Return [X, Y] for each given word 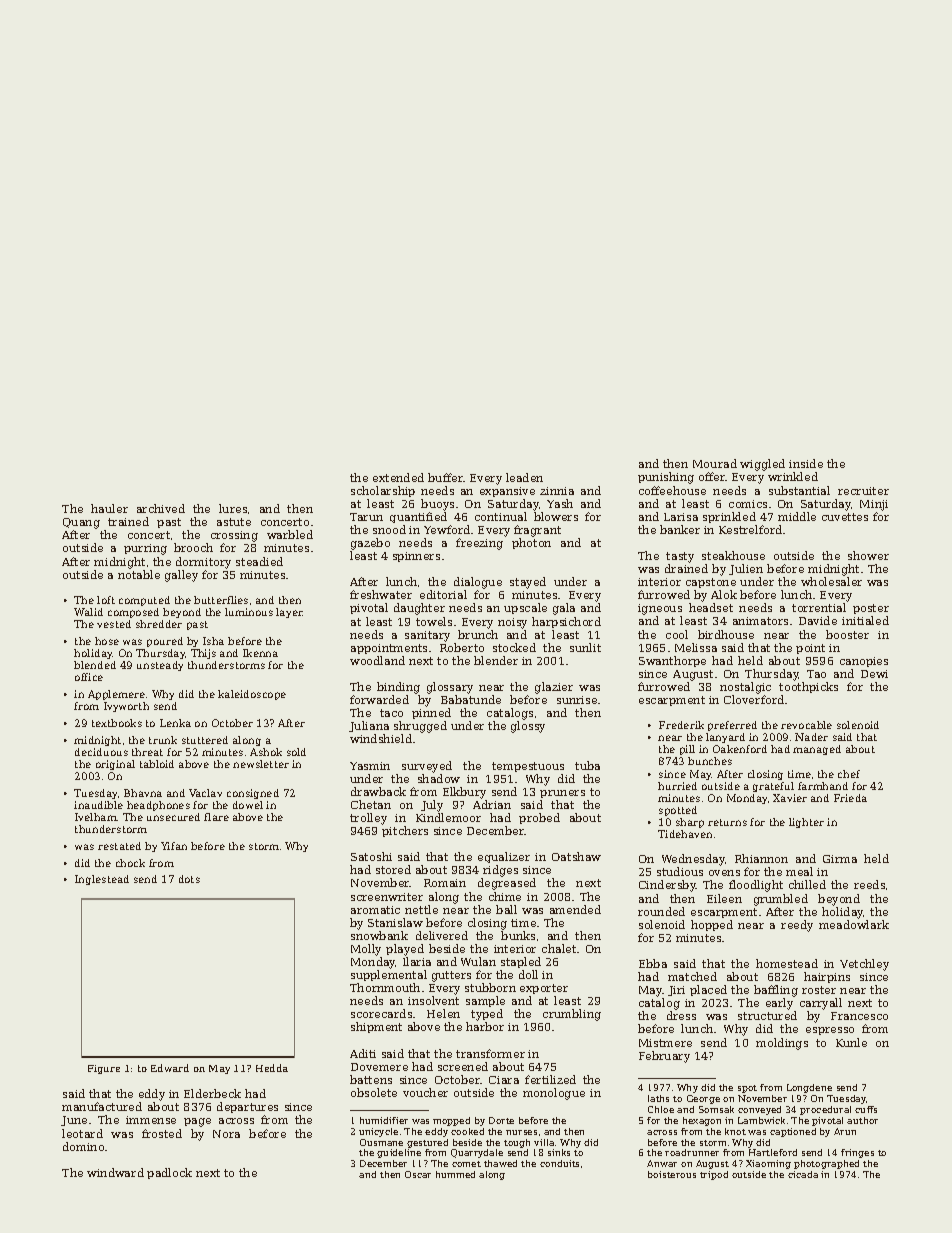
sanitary [427, 636]
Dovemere [379, 1067]
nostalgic [745, 688]
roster [819, 990]
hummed [455, 1174]
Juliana [369, 726]
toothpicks [808, 687]
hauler [109, 508]
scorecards [381, 1013]
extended [398, 477]
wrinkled [793, 476]
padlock [169, 1173]
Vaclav [205, 793]
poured [165, 642]
